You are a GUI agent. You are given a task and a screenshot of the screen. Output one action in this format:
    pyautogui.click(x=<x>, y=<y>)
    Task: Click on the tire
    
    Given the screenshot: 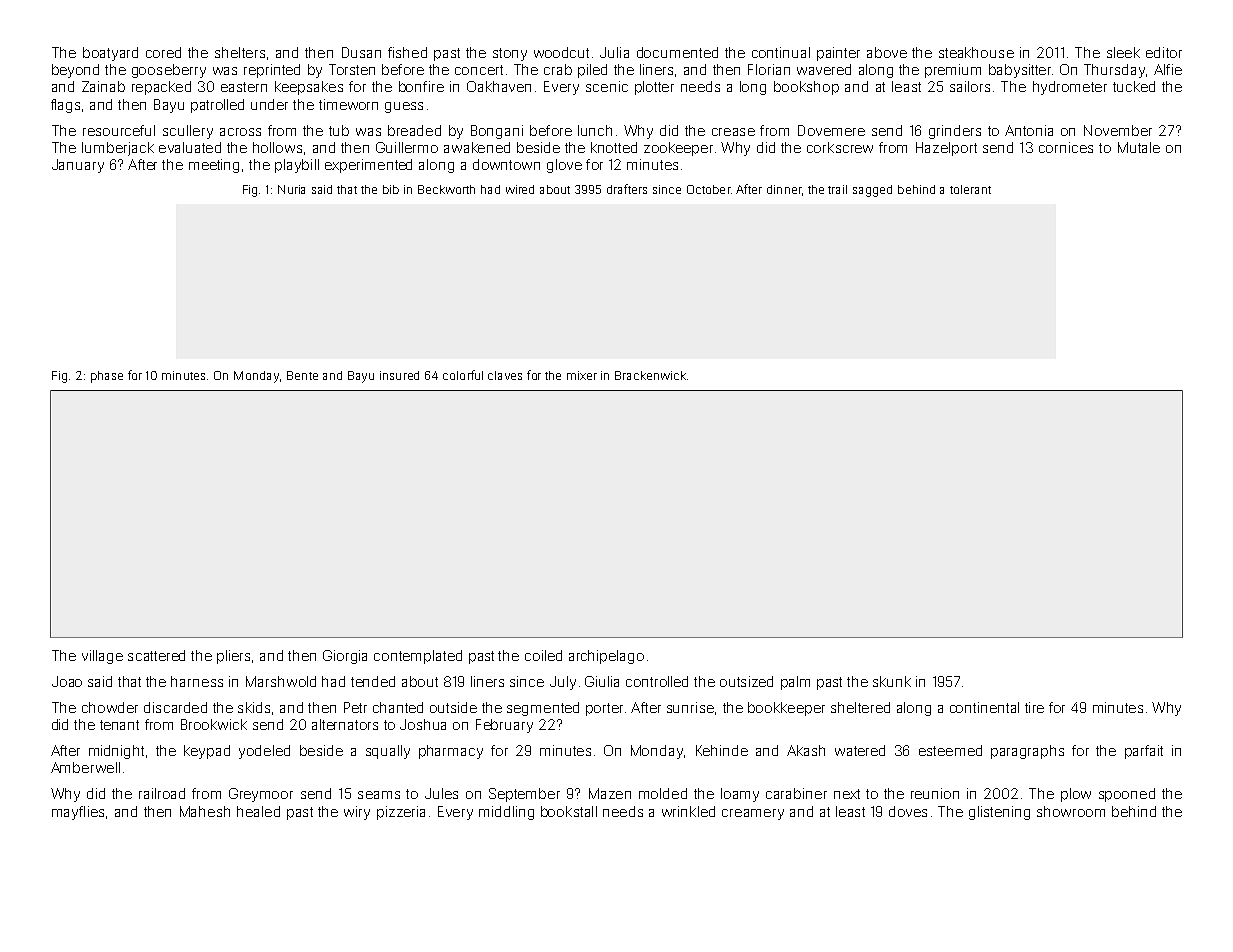 What is the action you would take?
    pyautogui.click(x=1034, y=707)
